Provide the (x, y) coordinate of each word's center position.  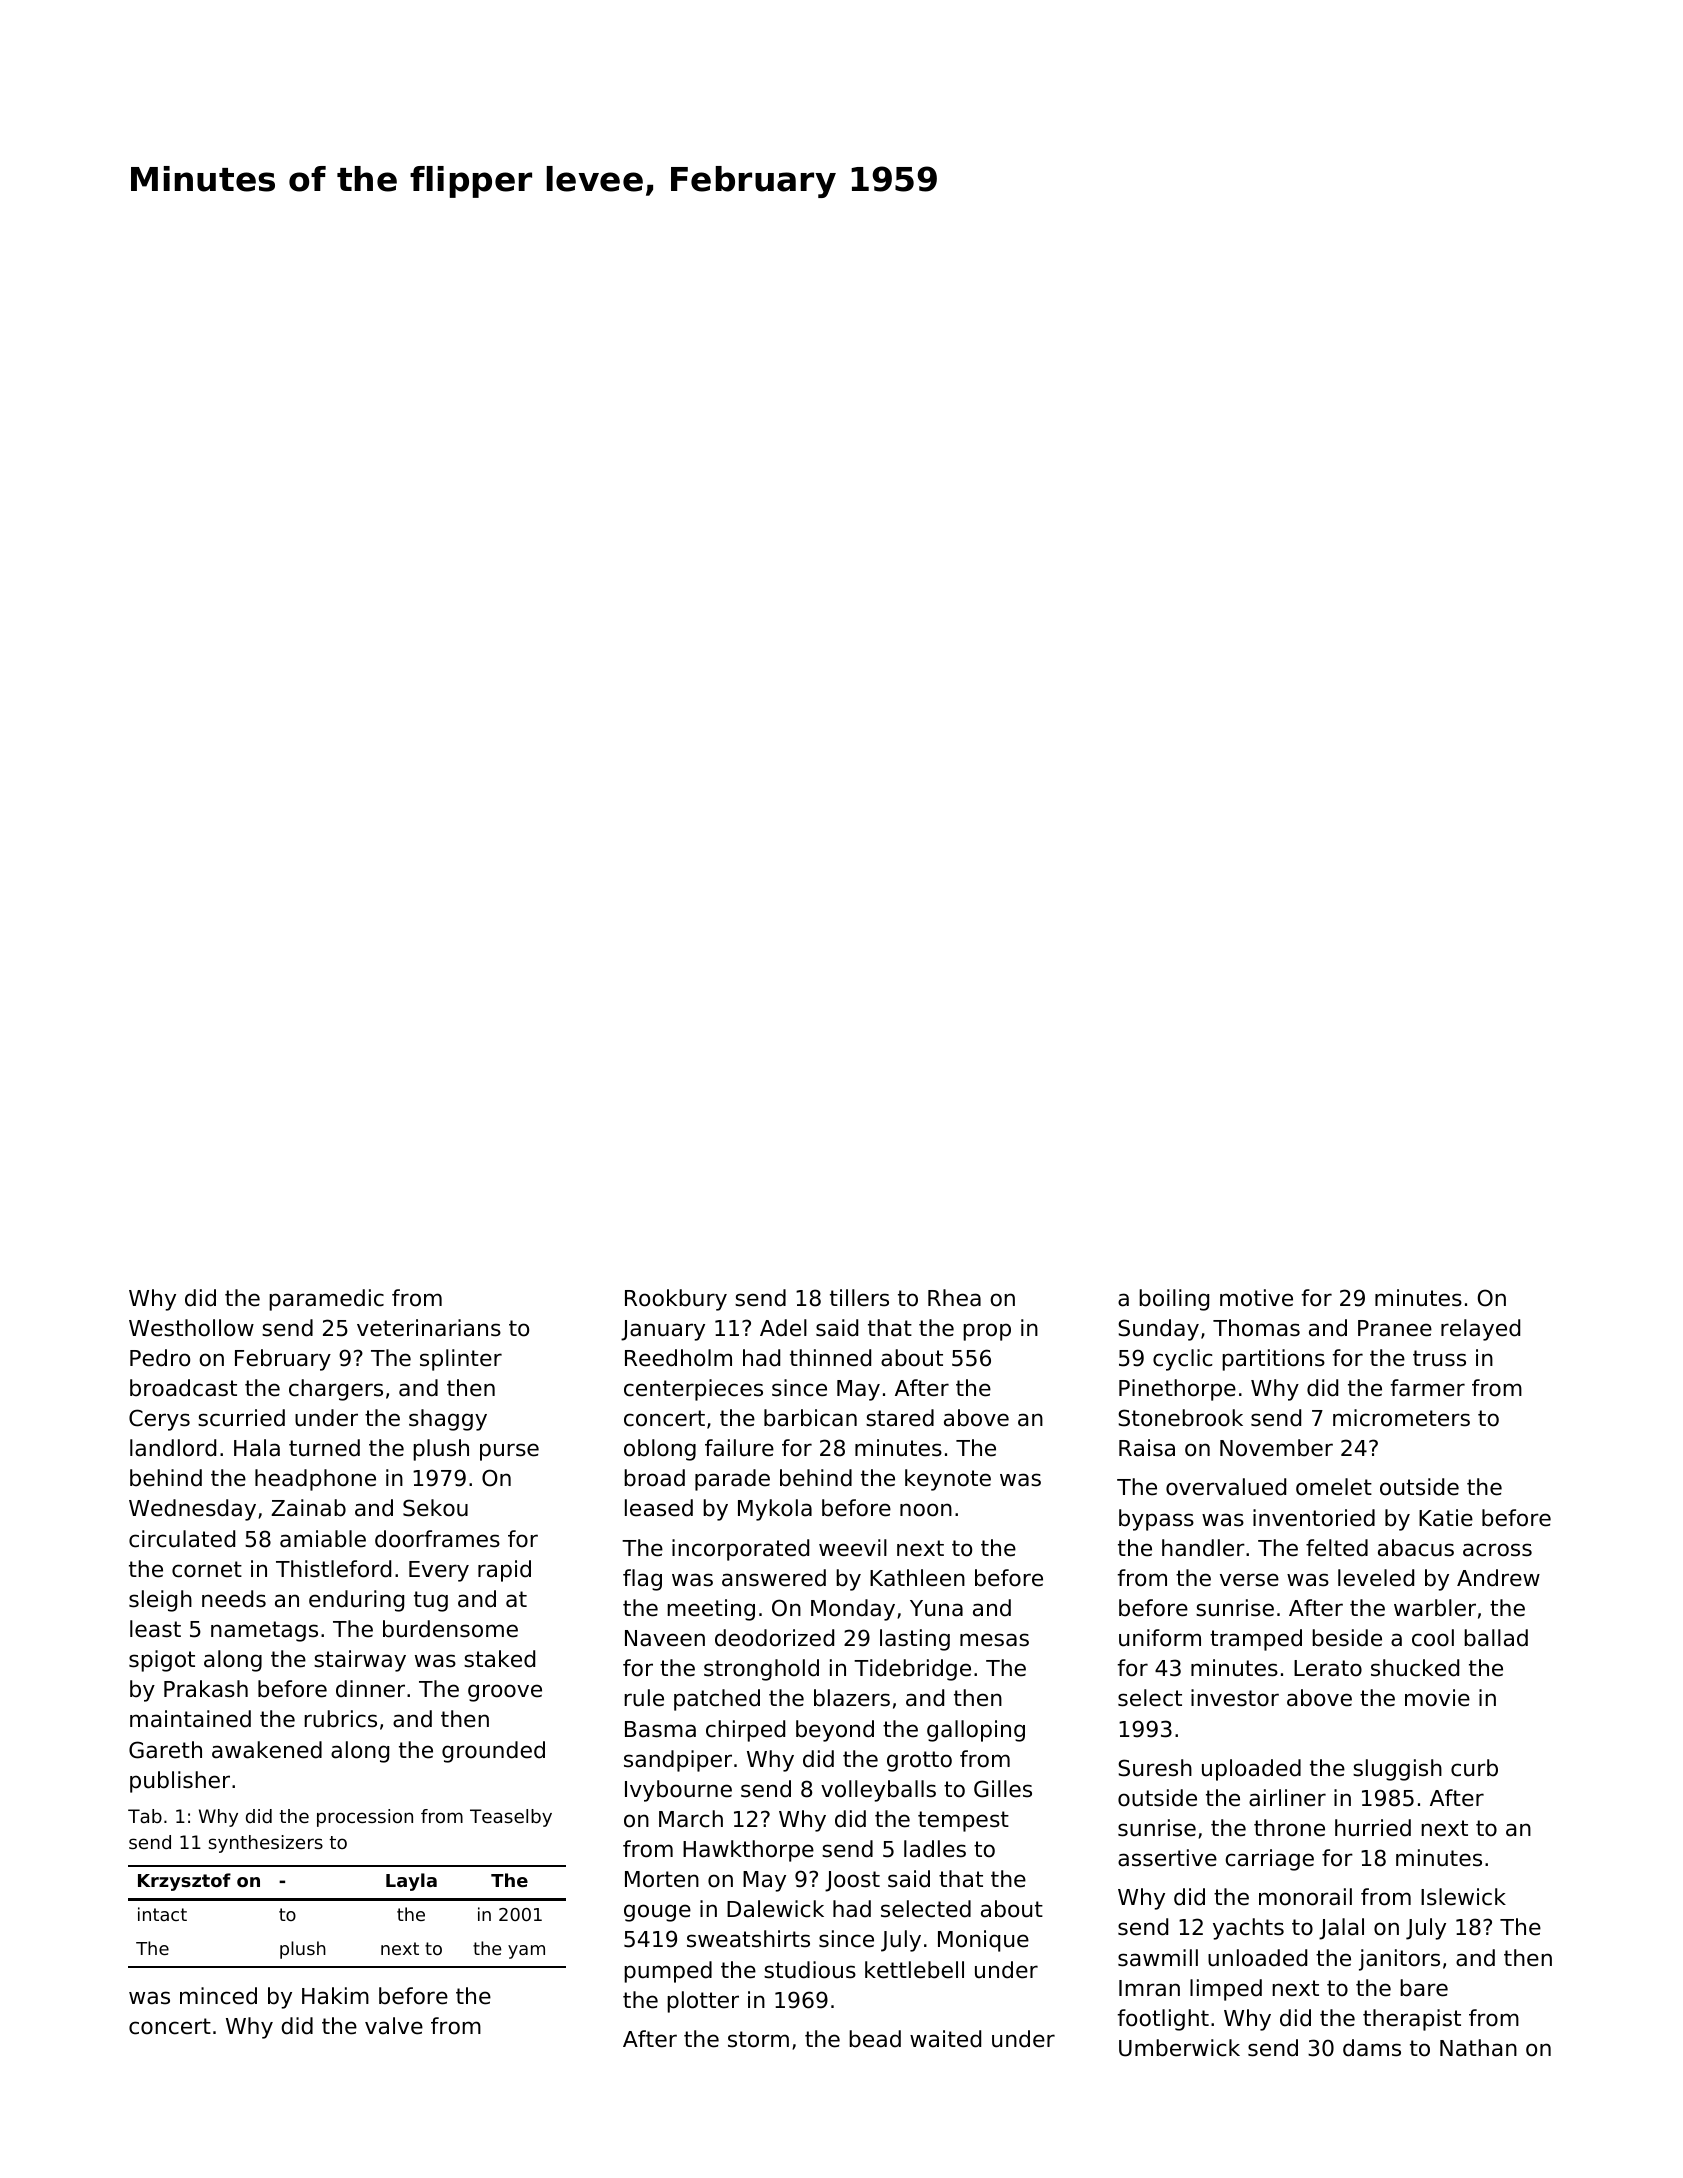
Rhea (954, 1298)
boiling (1174, 1300)
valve (394, 2026)
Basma (660, 1729)
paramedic (326, 1300)
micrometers (1401, 1418)
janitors (1399, 1960)
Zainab (308, 1508)
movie (1437, 1698)
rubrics (340, 1719)
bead (875, 2039)
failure (739, 1448)
